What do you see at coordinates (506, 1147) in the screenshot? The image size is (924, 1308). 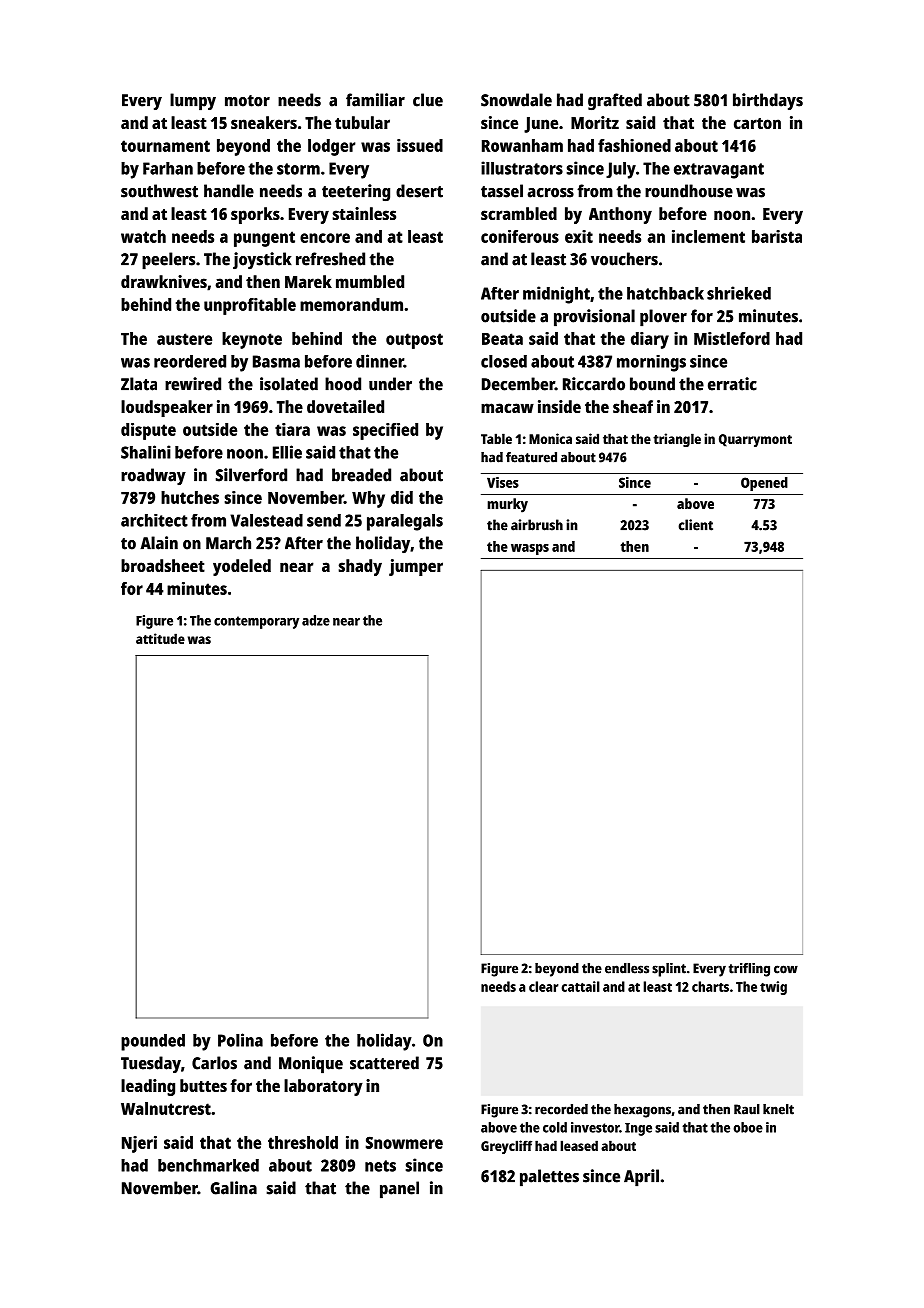 I see `Greycliff` at bounding box center [506, 1147].
